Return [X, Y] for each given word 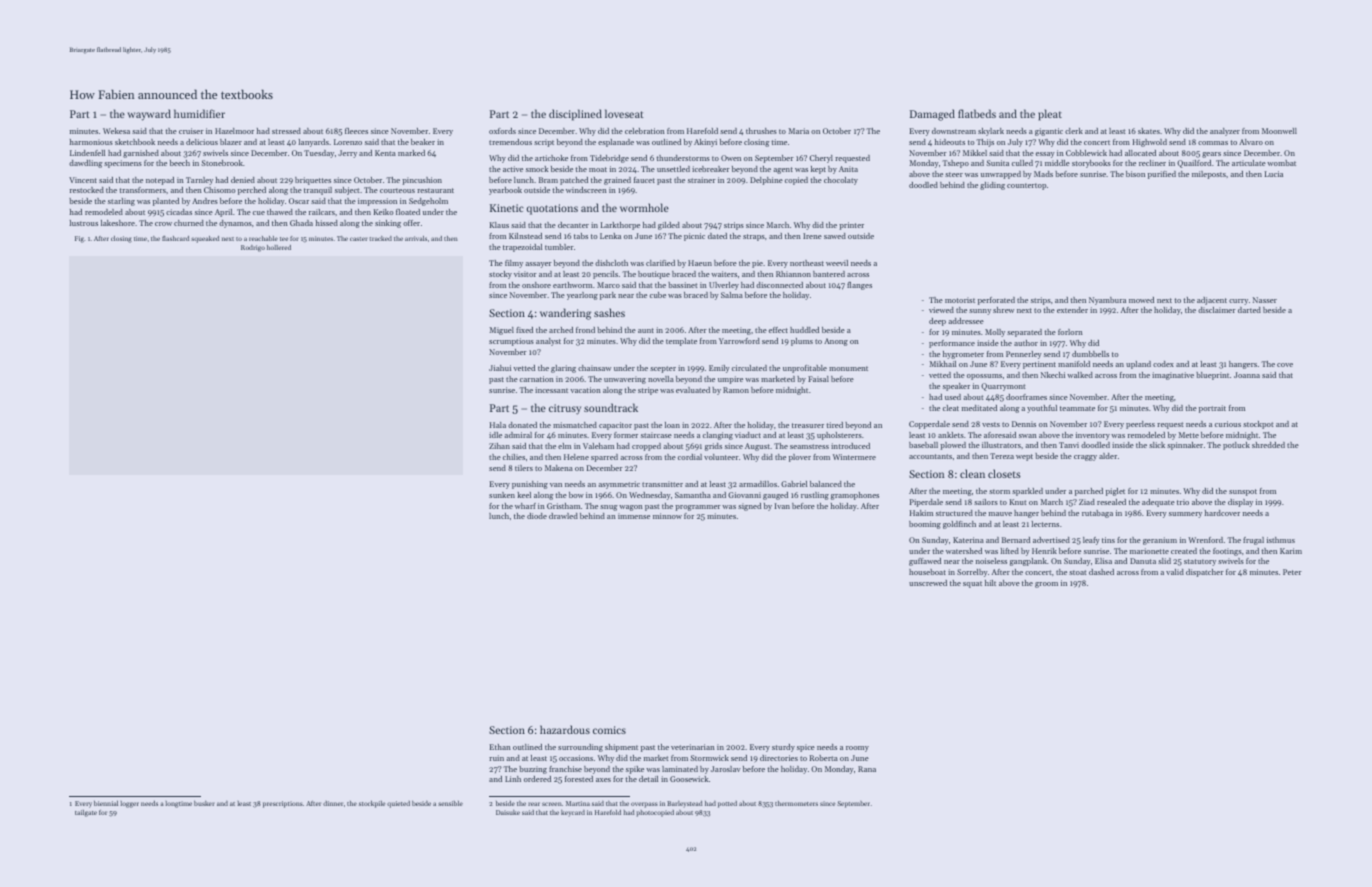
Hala [498, 425]
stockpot [1258, 425]
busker [204, 803]
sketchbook [135, 142]
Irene [812, 236]
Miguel [502, 331]
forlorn [1070, 332]
